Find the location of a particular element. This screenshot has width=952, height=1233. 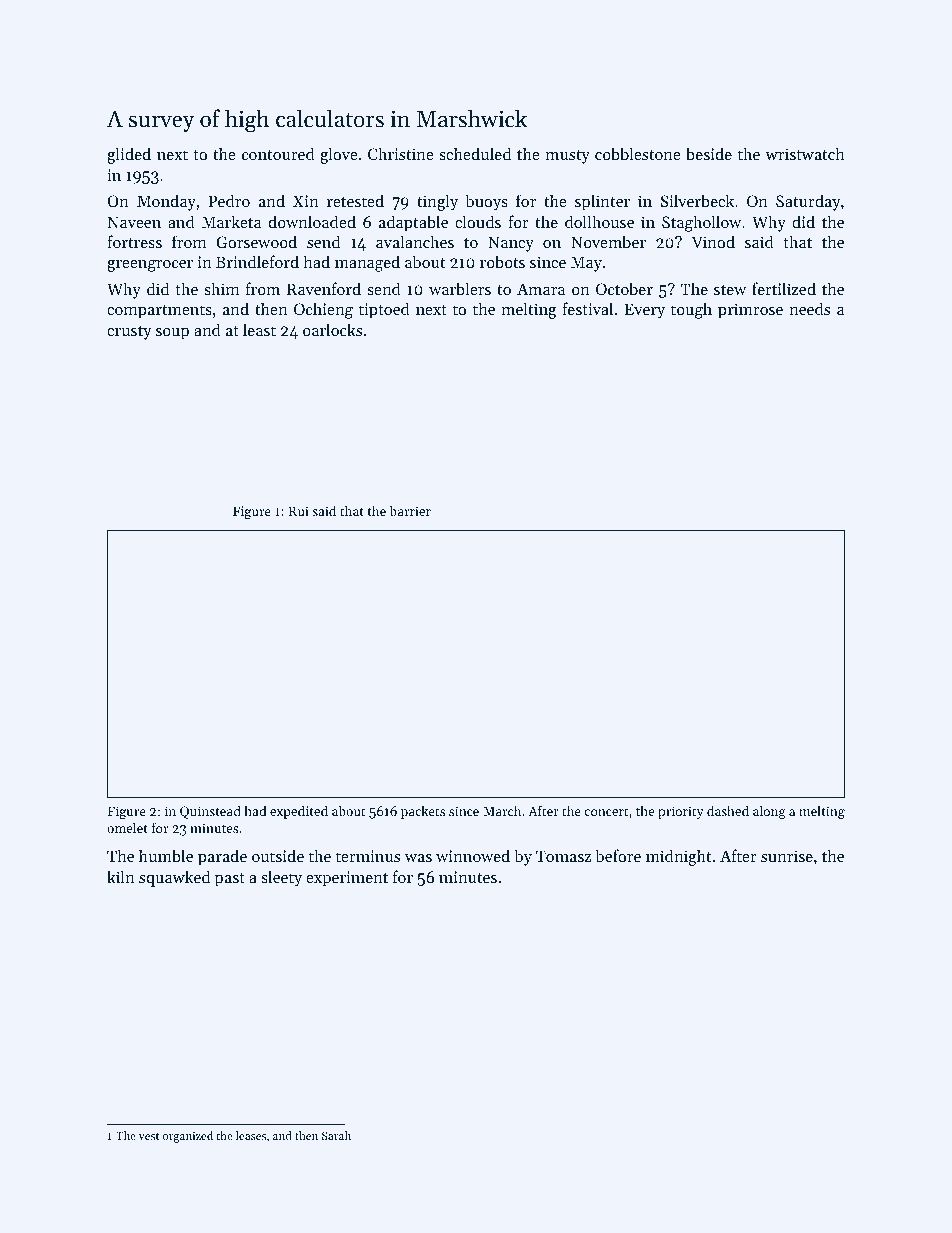

expedited is located at coordinates (299, 812).
